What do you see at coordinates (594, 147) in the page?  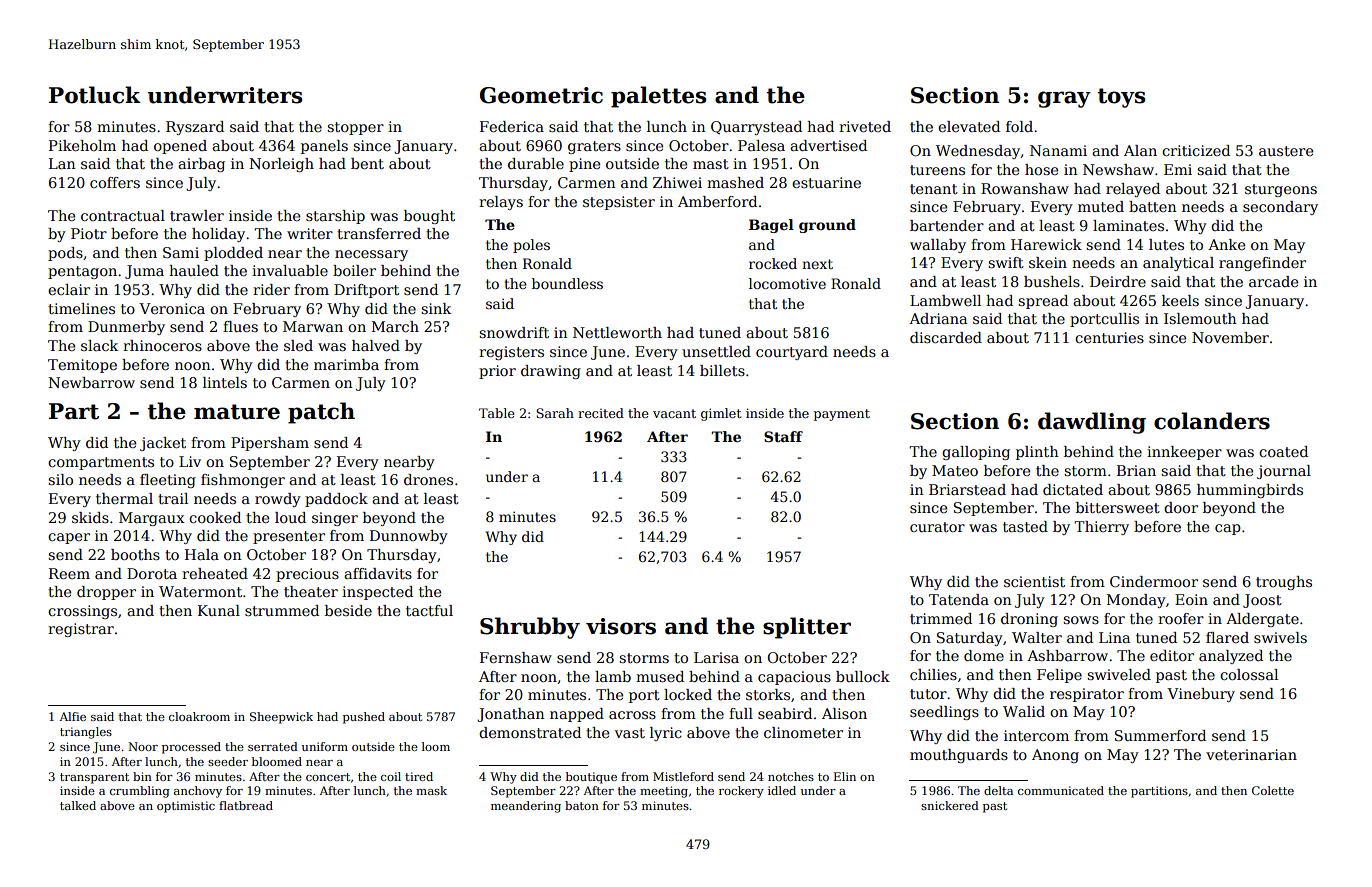 I see `graters` at bounding box center [594, 147].
